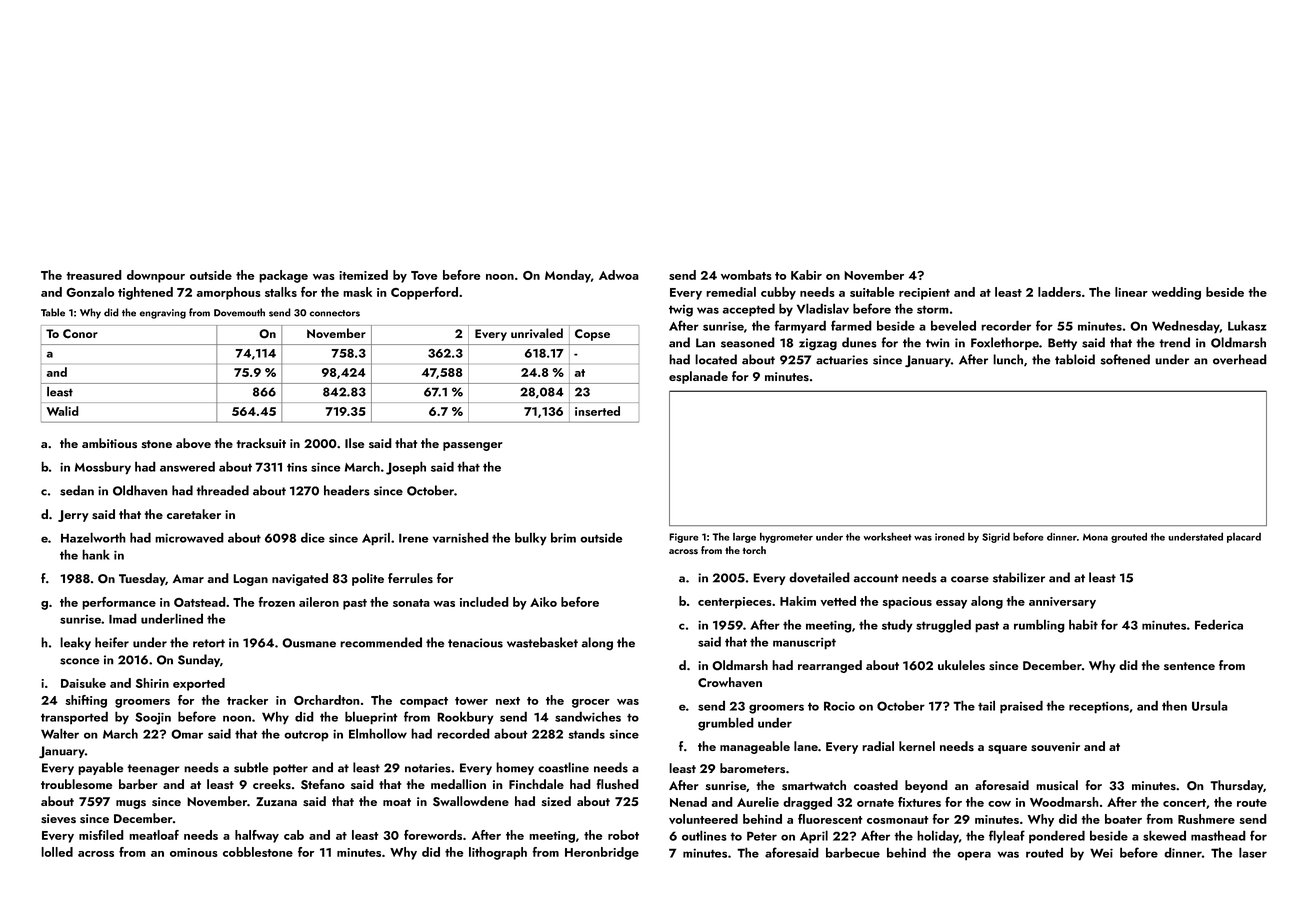  Describe the element at coordinates (778, 293) in the image. I see `cubby` at that location.
